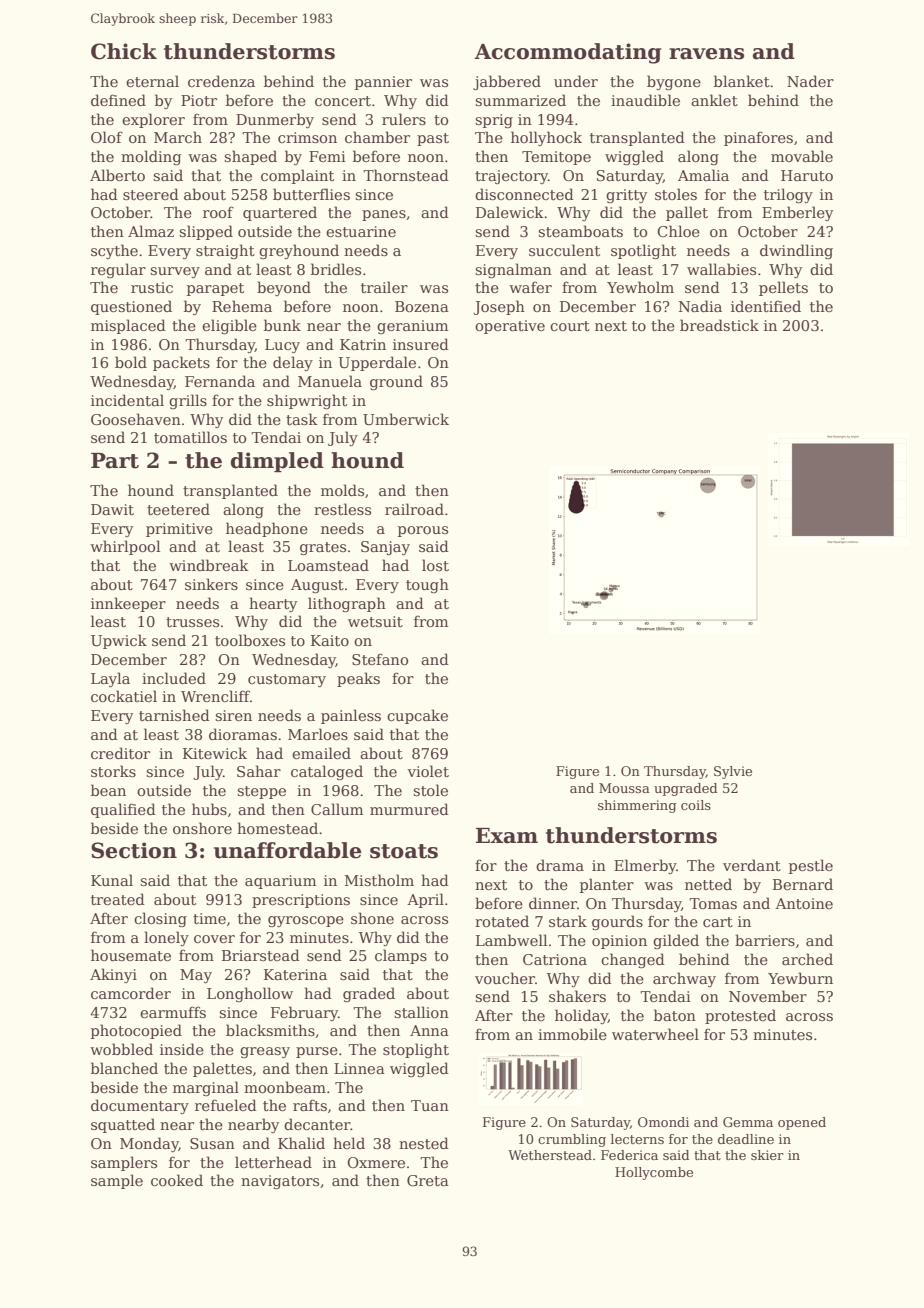 The height and width of the screenshot is (1308, 924). What do you see at coordinates (706, 54) in the screenshot?
I see `ravens` at bounding box center [706, 54].
